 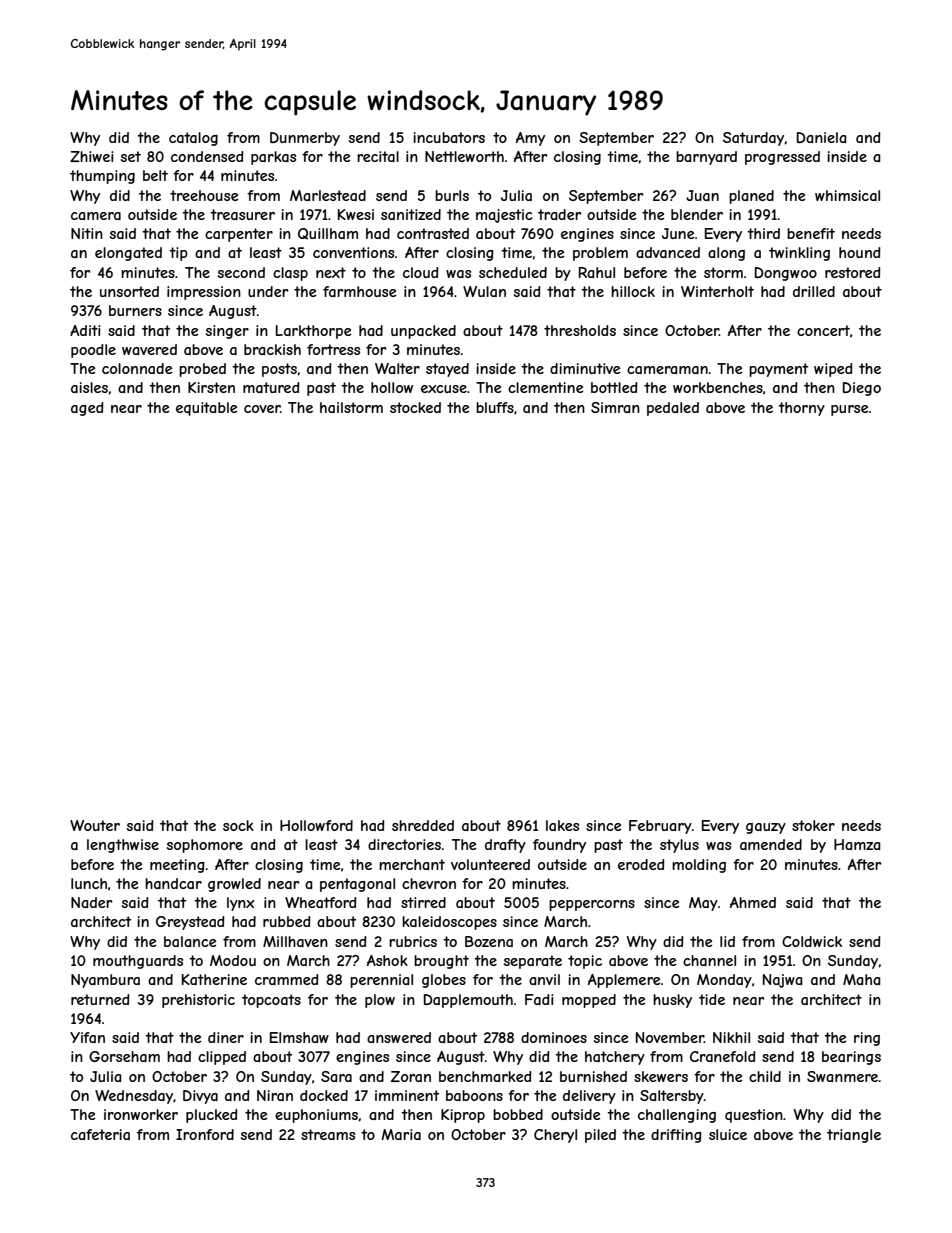 What do you see at coordinates (200, 1097) in the screenshot?
I see `Divya` at bounding box center [200, 1097].
